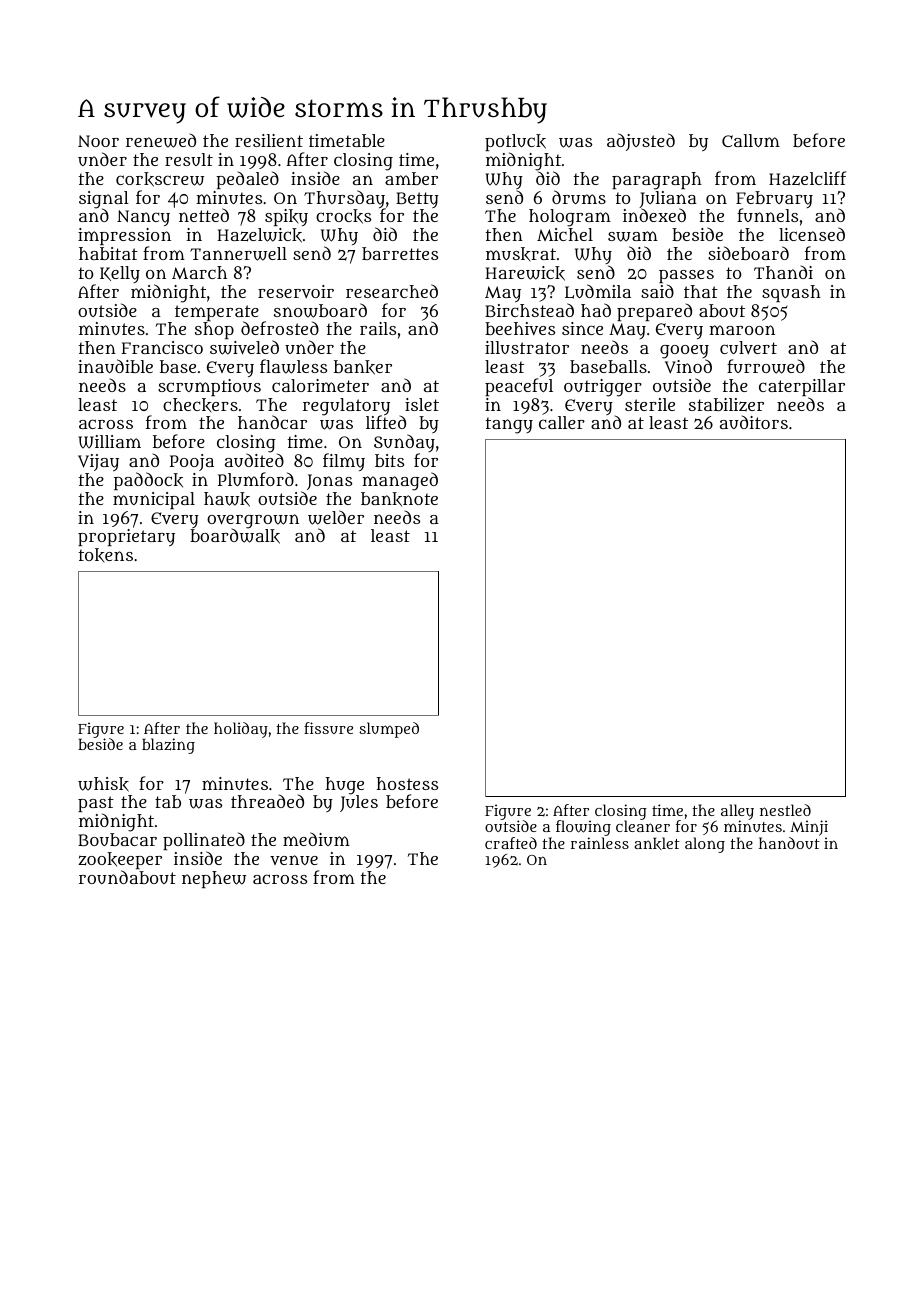 The height and width of the screenshot is (1314, 924). Describe the element at coordinates (657, 291) in the screenshot. I see `said` at that location.
